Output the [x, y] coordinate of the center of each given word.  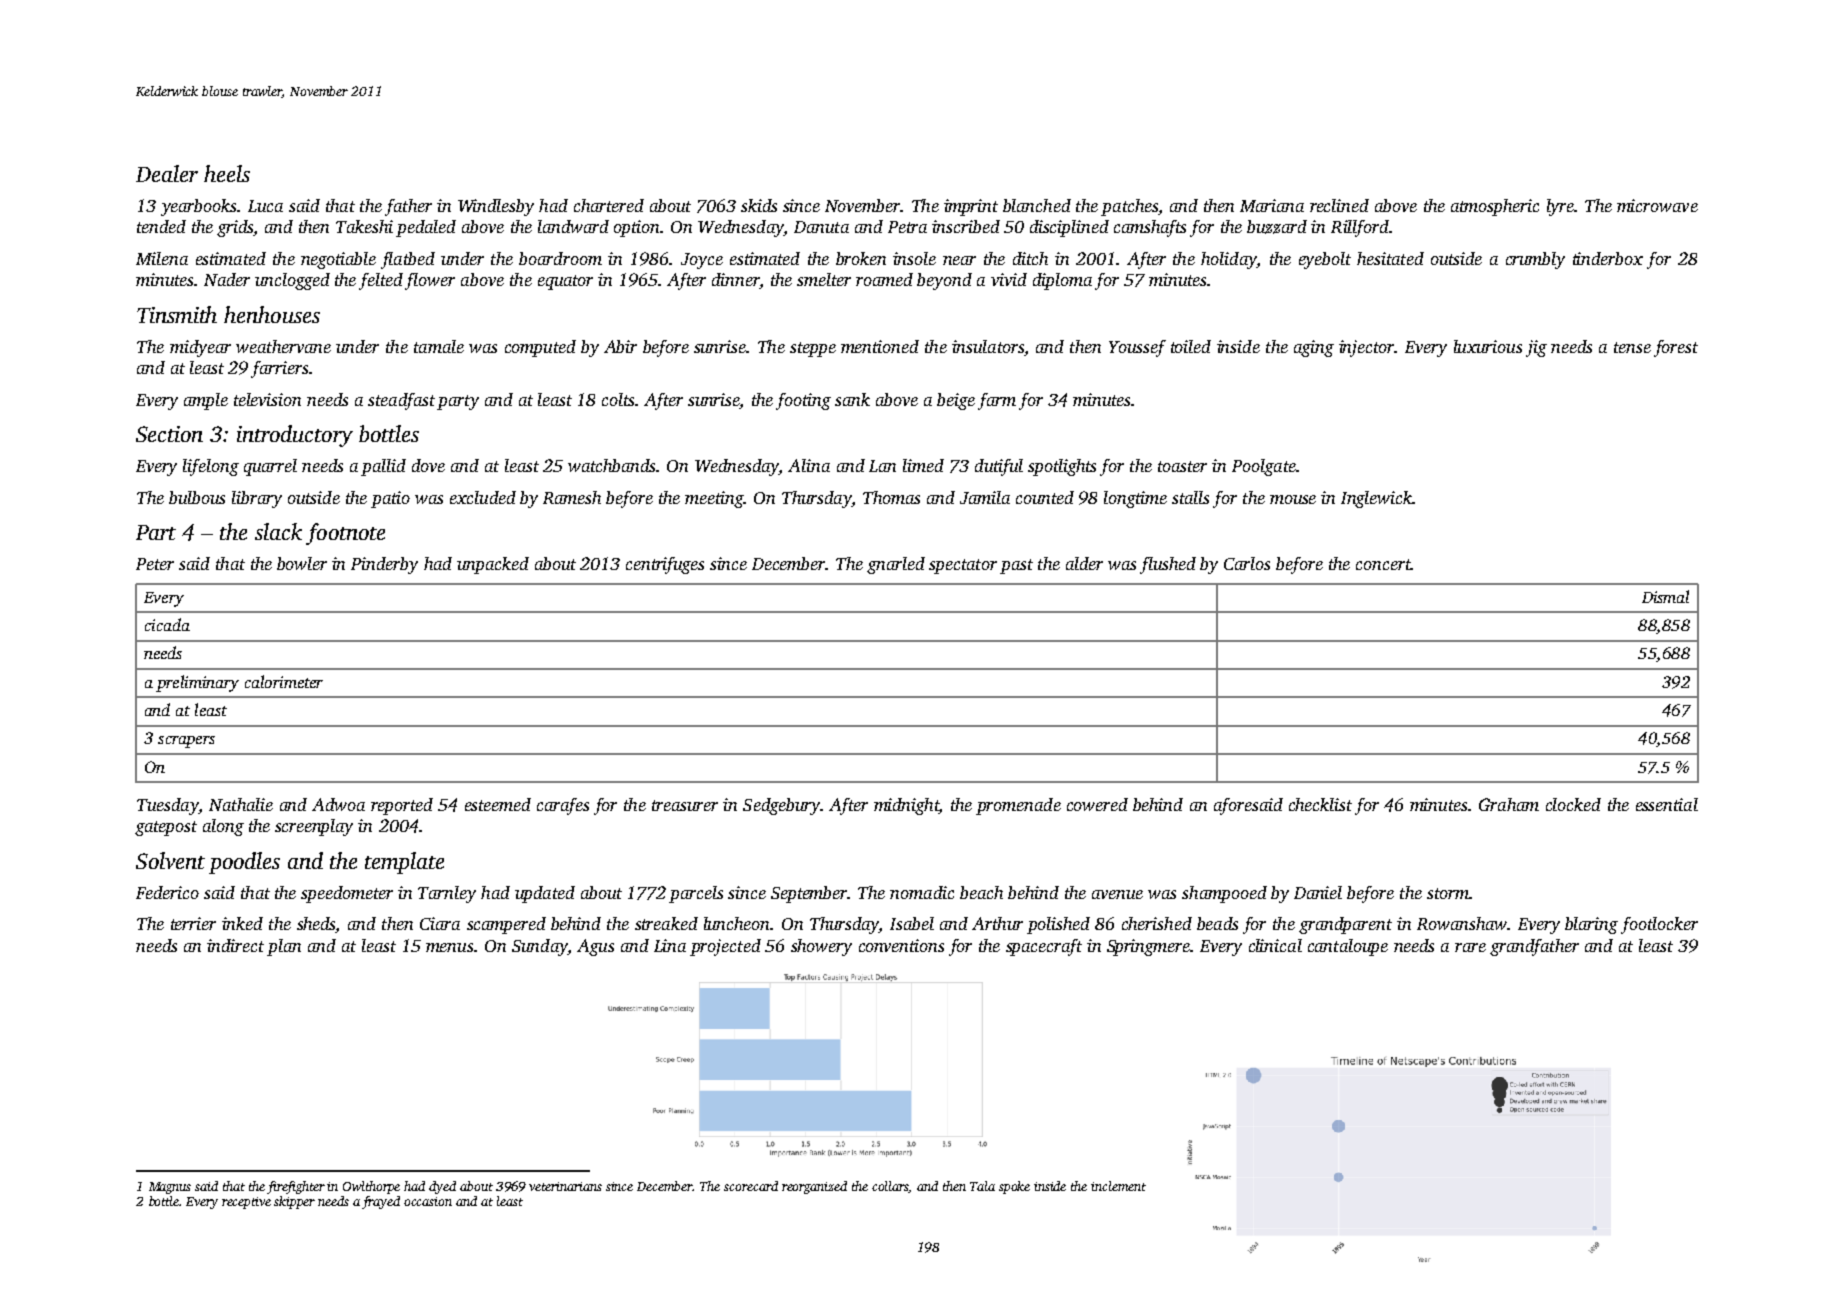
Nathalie [241, 804]
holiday [1229, 260]
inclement [1118, 1186]
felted [381, 281]
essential [1667, 804]
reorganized [814, 1187]
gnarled [896, 565]
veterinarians [565, 1186]
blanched [1037, 205]
